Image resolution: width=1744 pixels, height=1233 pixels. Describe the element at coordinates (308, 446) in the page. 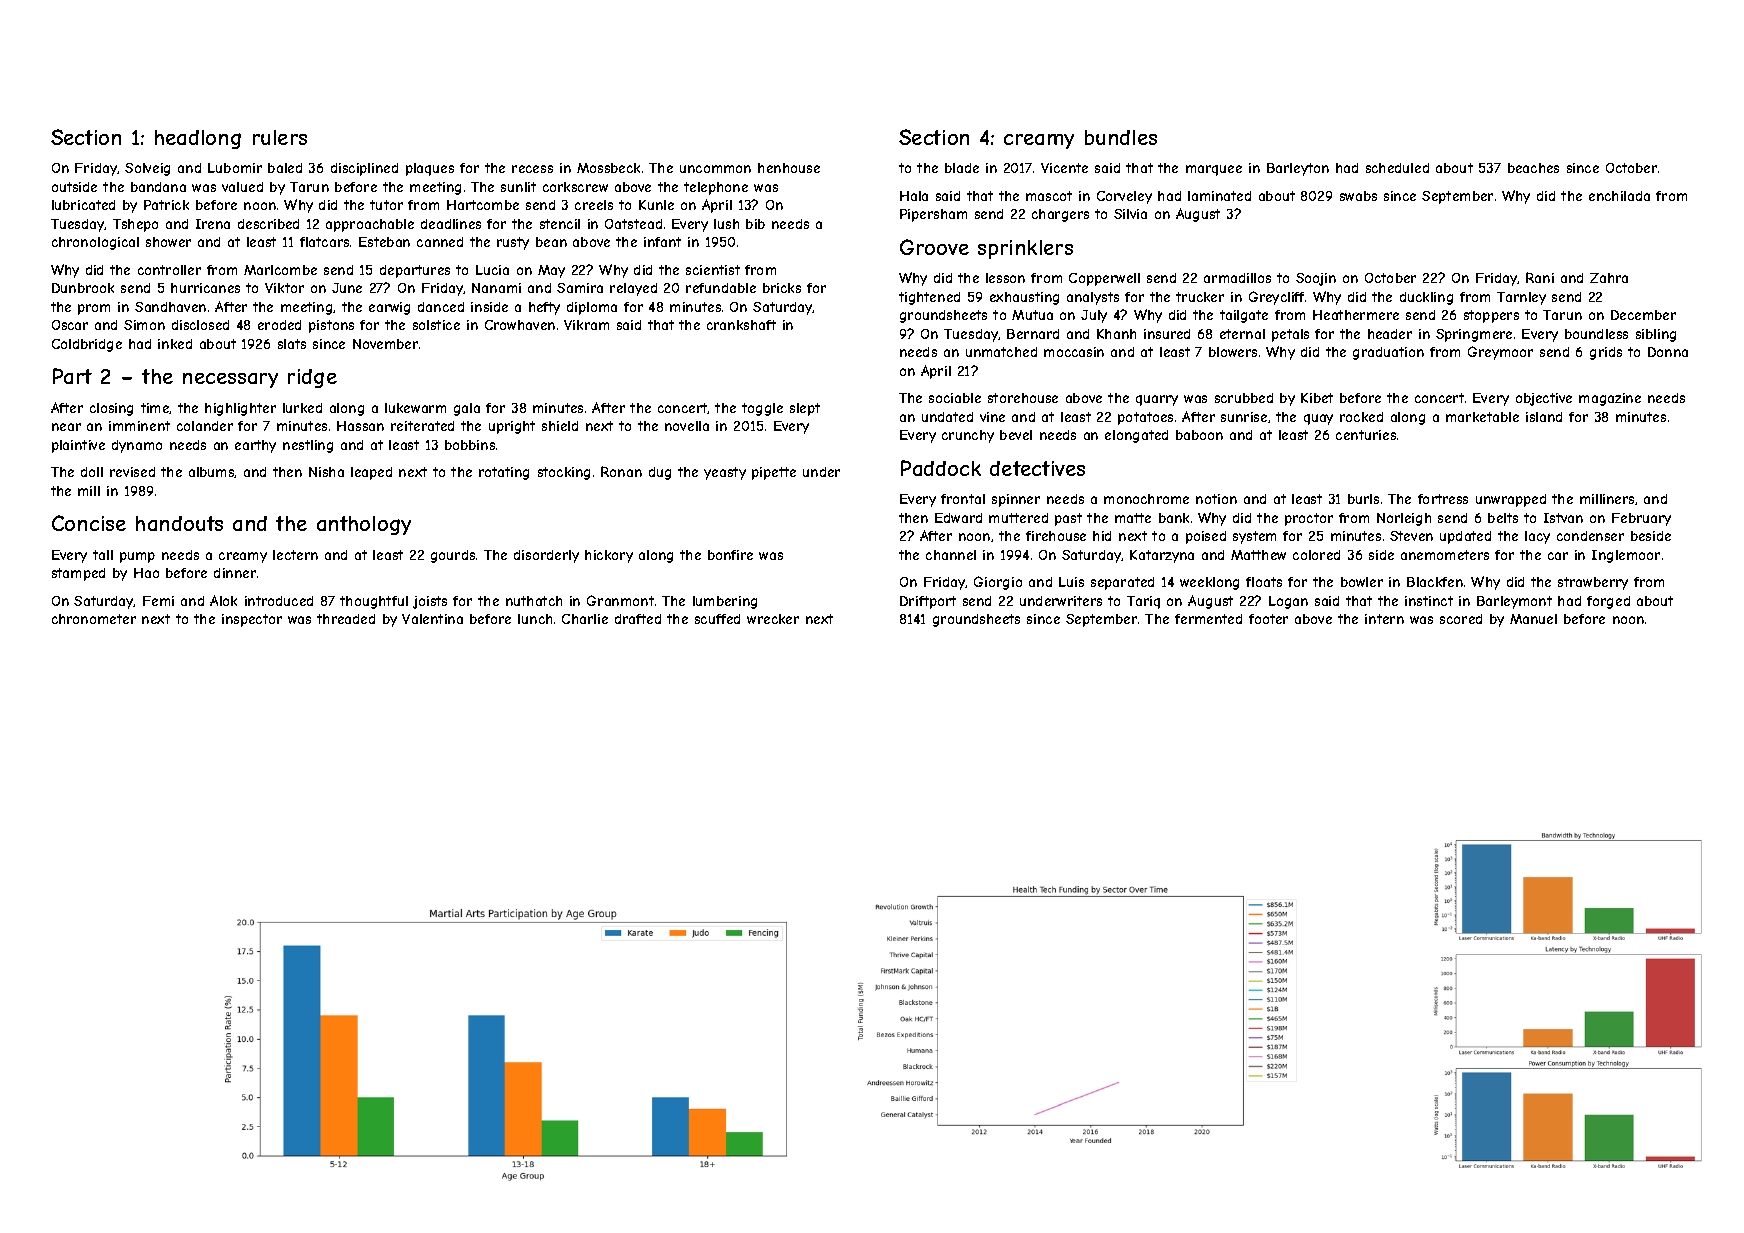

I see `nestling` at that location.
